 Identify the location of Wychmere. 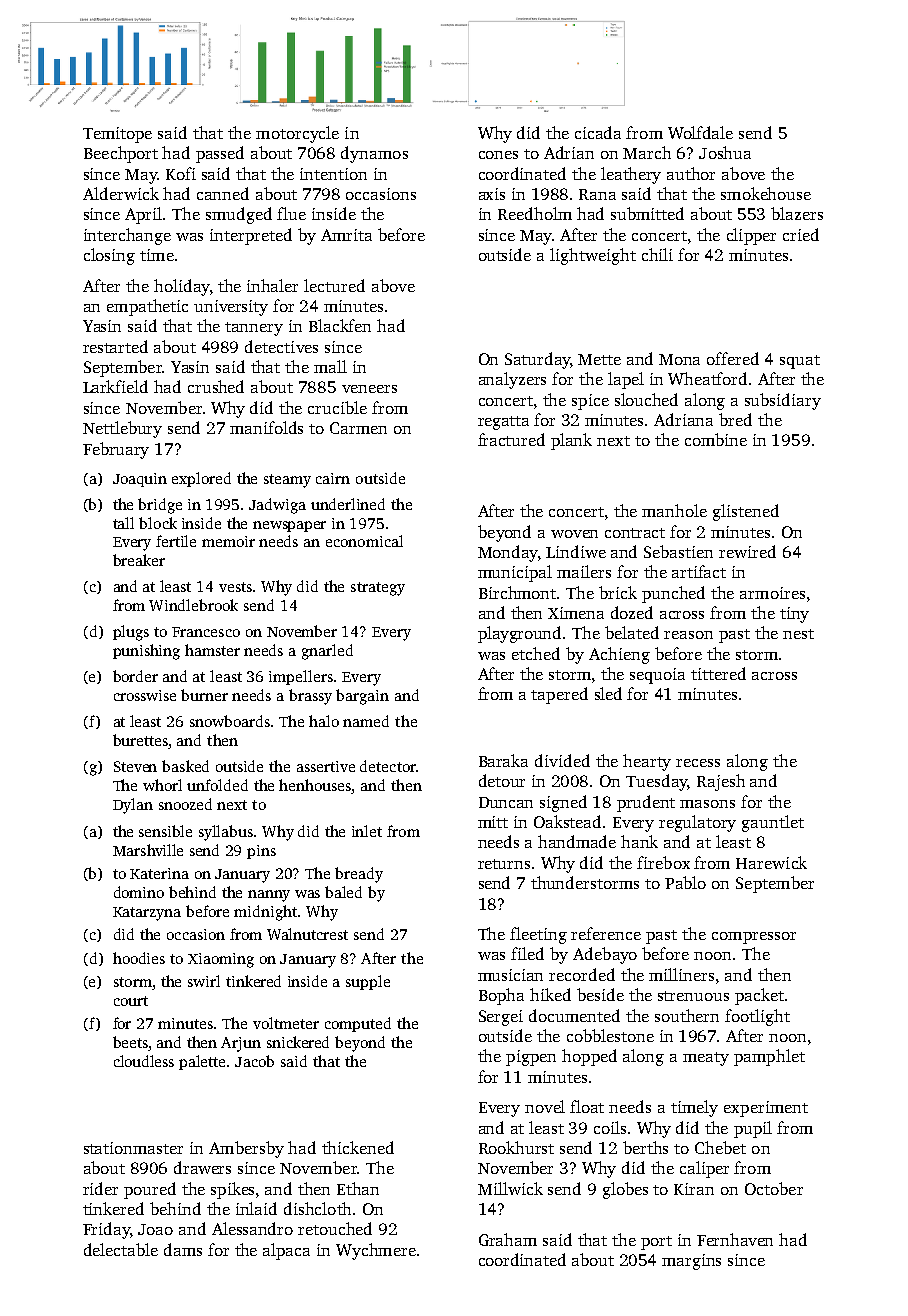
(376, 1251).
